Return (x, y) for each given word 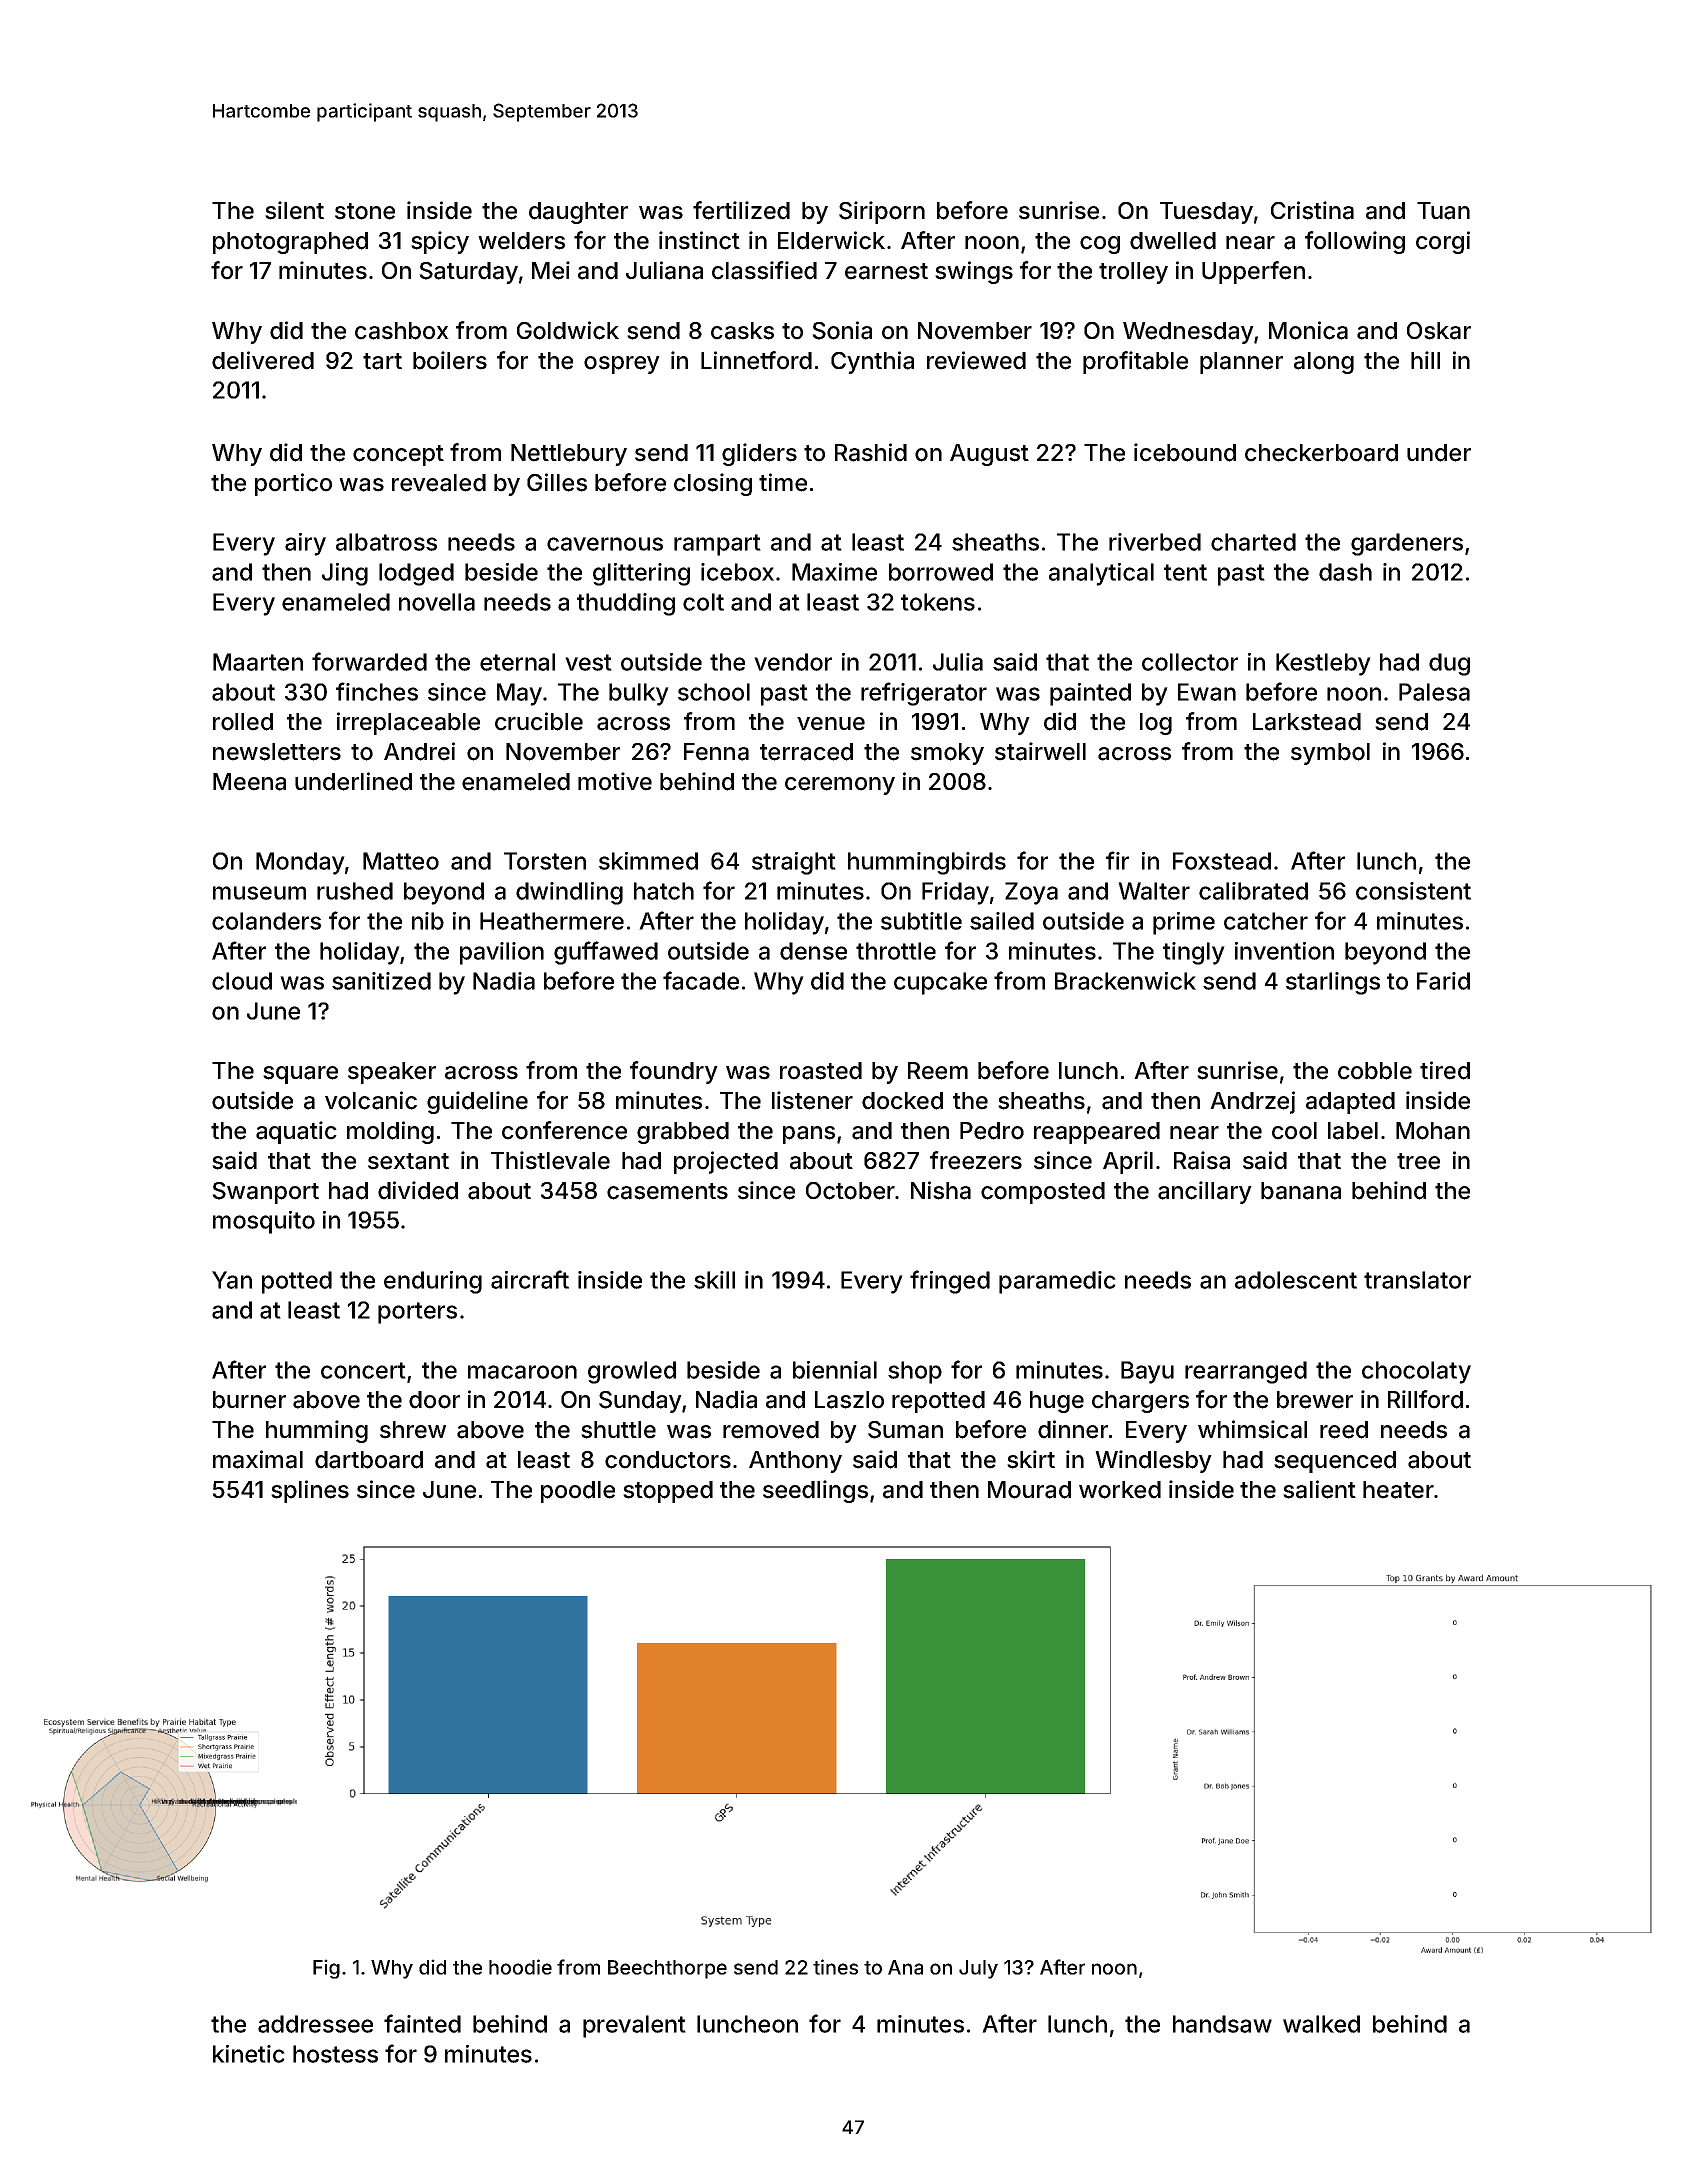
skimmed (648, 861)
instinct (699, 240)
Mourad (1029, 1490)
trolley (1133, 273)
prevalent (634, 2026)
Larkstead (1307, 722)
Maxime (834, 572)
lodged (416, 574)
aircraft (530, 1279)
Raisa (1202, 1160)
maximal (258, 1459)
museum (259, 893)
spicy (440, 242)
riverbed (1155, 542)
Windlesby (1153, 1461)
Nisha (941, 1190)
